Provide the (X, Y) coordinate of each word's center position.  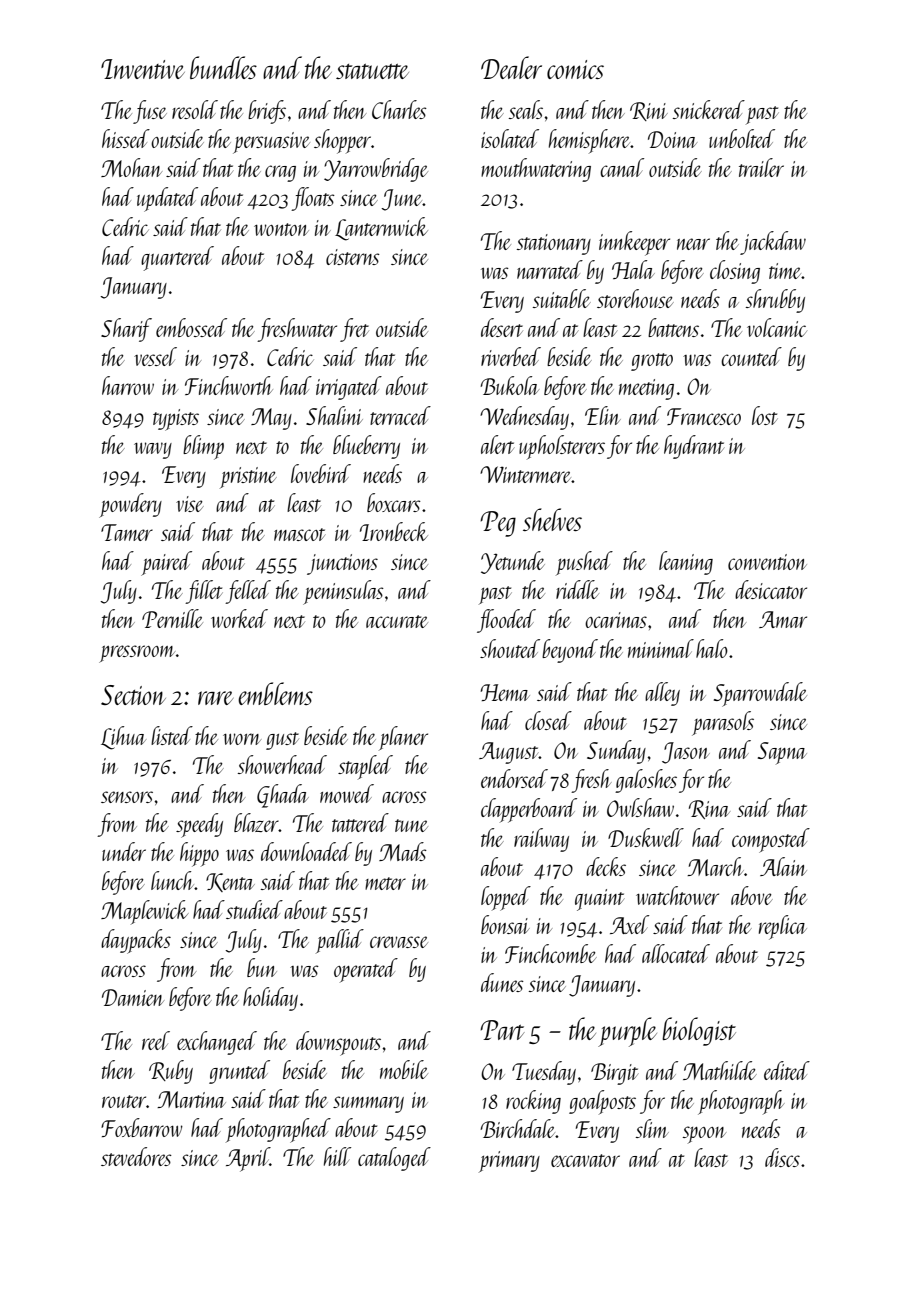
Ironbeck (394, 531)
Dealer (511, 67)
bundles (223, 67)
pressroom (137, 654)
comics (575, 69)
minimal (661, 648)
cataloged (394, 1159)
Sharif (126, 330)
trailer (761, 167)
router (124, 1101)
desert (502, 327)
